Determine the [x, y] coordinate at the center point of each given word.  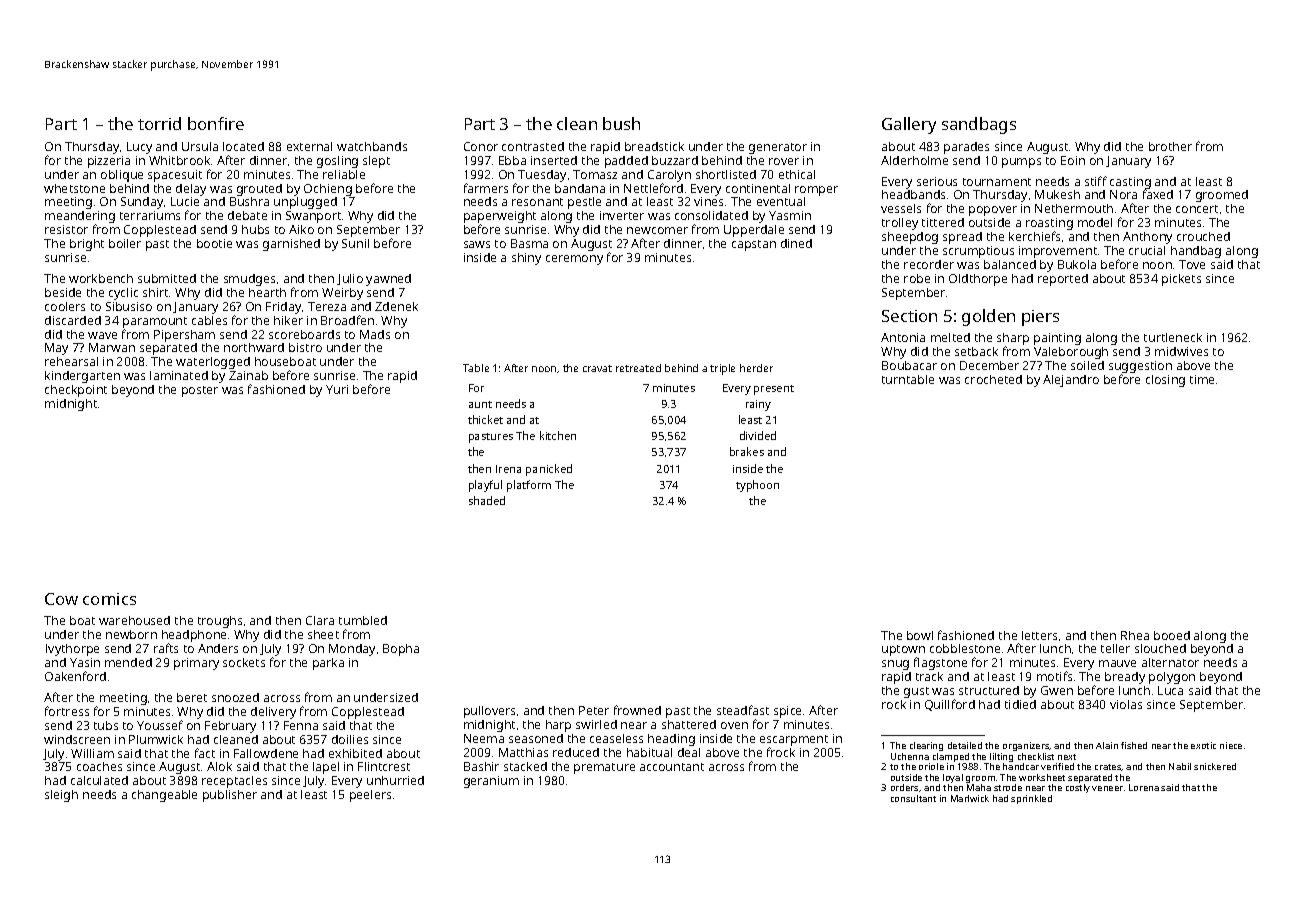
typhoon [757, 486]
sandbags [979, 125]
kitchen [558, 435]
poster [200, 391]
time [1202, 379]
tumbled [363, 620]
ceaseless [616, 738]
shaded [487, 500]
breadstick [654, 146]
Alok [219, 766]
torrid [159, 123]
